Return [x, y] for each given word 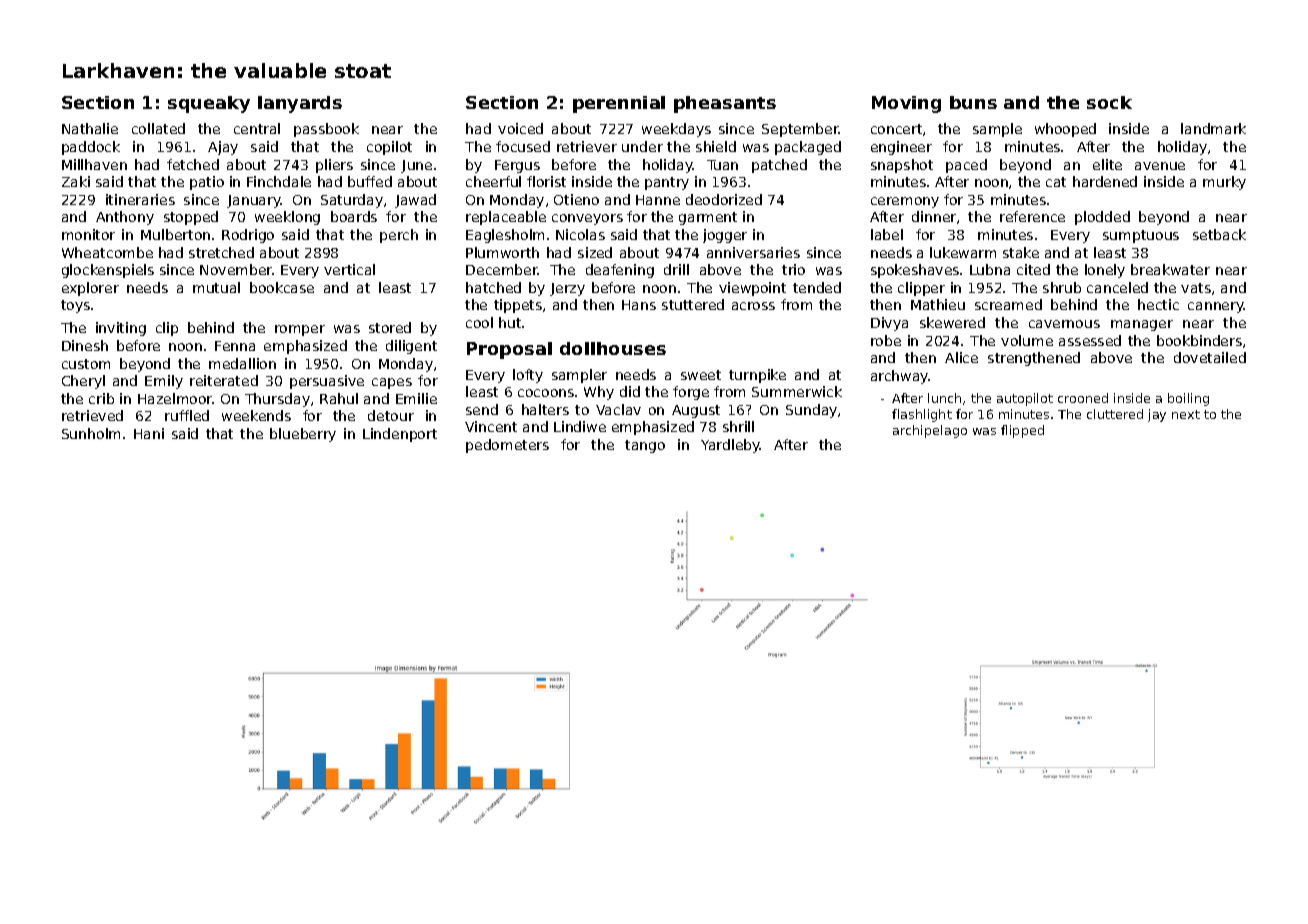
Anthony [125, 218]
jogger [725, 236]
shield [716, 146]
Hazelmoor [175, 398]
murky [1224, 183]
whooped [1065, 130]
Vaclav [618, 409]
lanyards [300, 104]
